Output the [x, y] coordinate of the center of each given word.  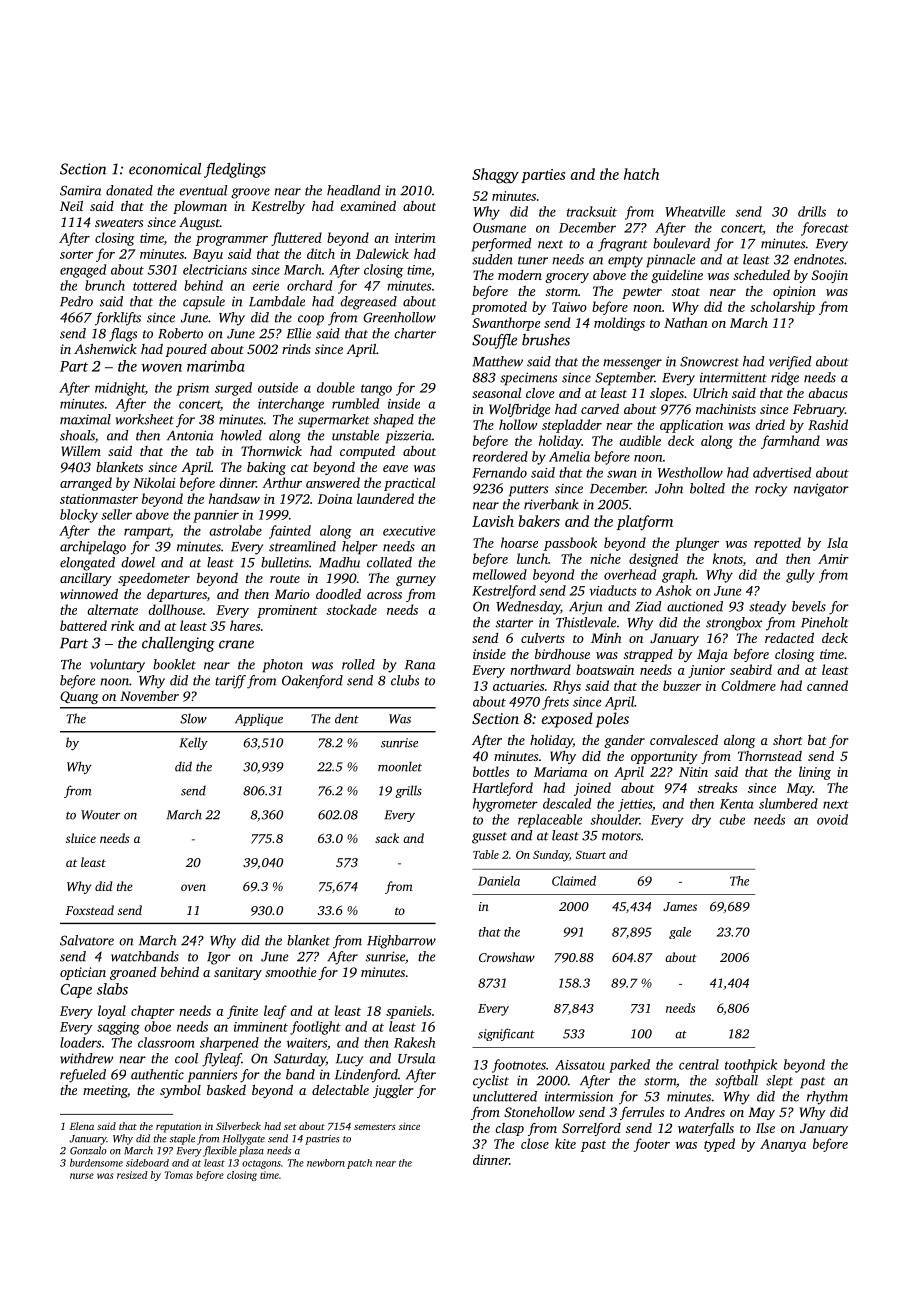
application [691, 426]
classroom [166, 1042]
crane [236, 644]
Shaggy [495, 176]
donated [129, 190]
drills [812, 211]
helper [360, 548]
